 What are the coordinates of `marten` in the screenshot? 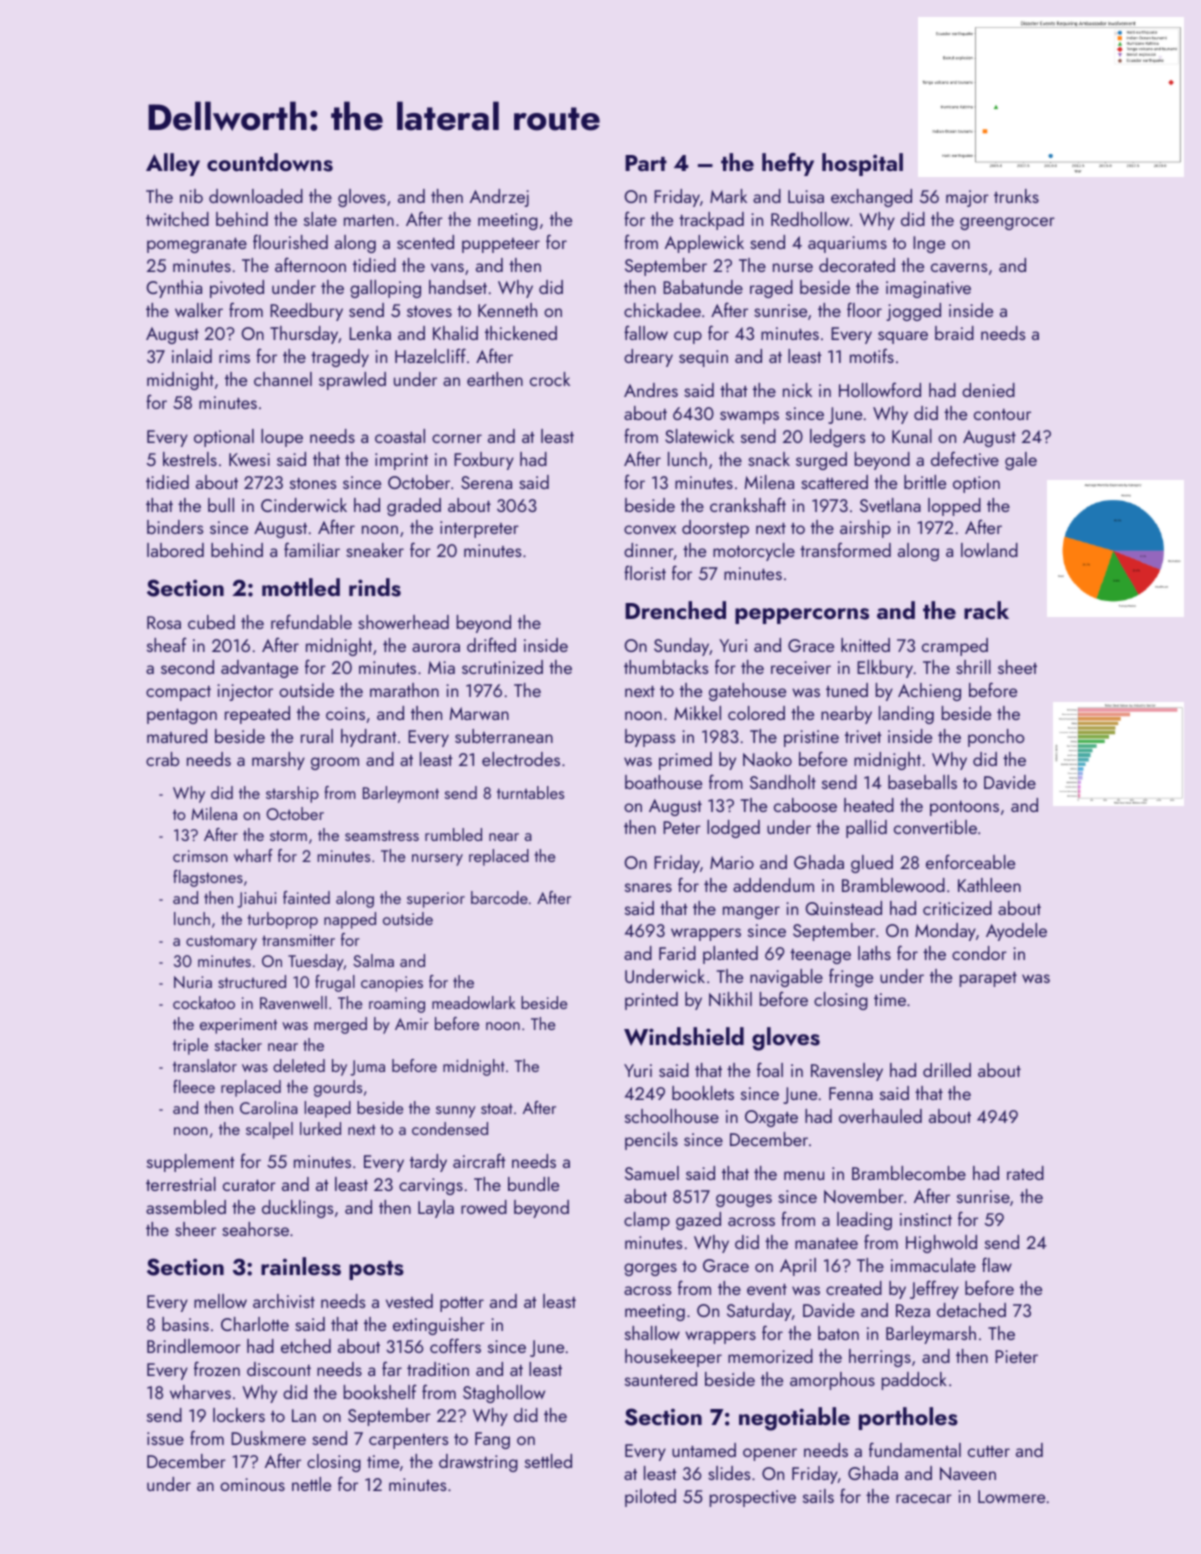 It's located at (369, 220).
